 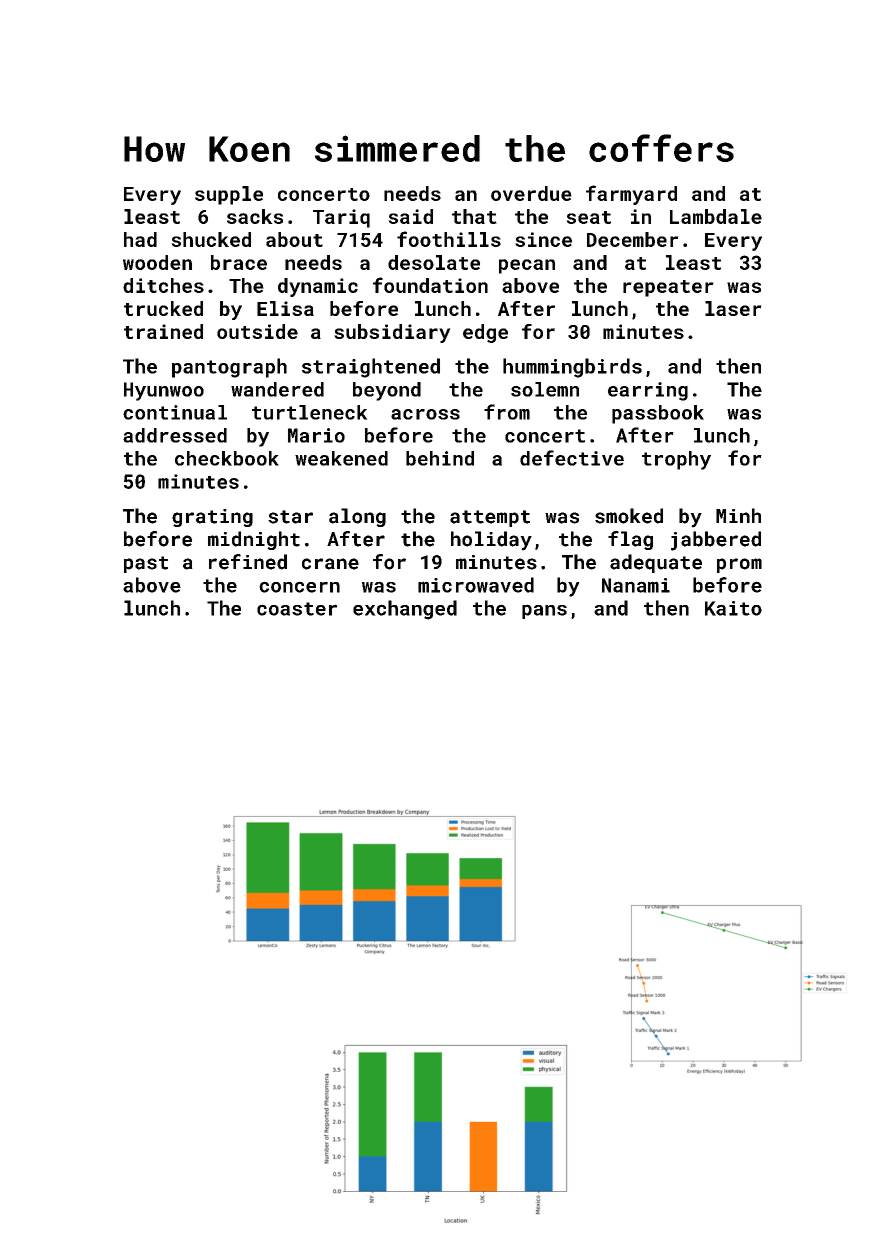 I want to click on grating, so click(x=212, y=518).
